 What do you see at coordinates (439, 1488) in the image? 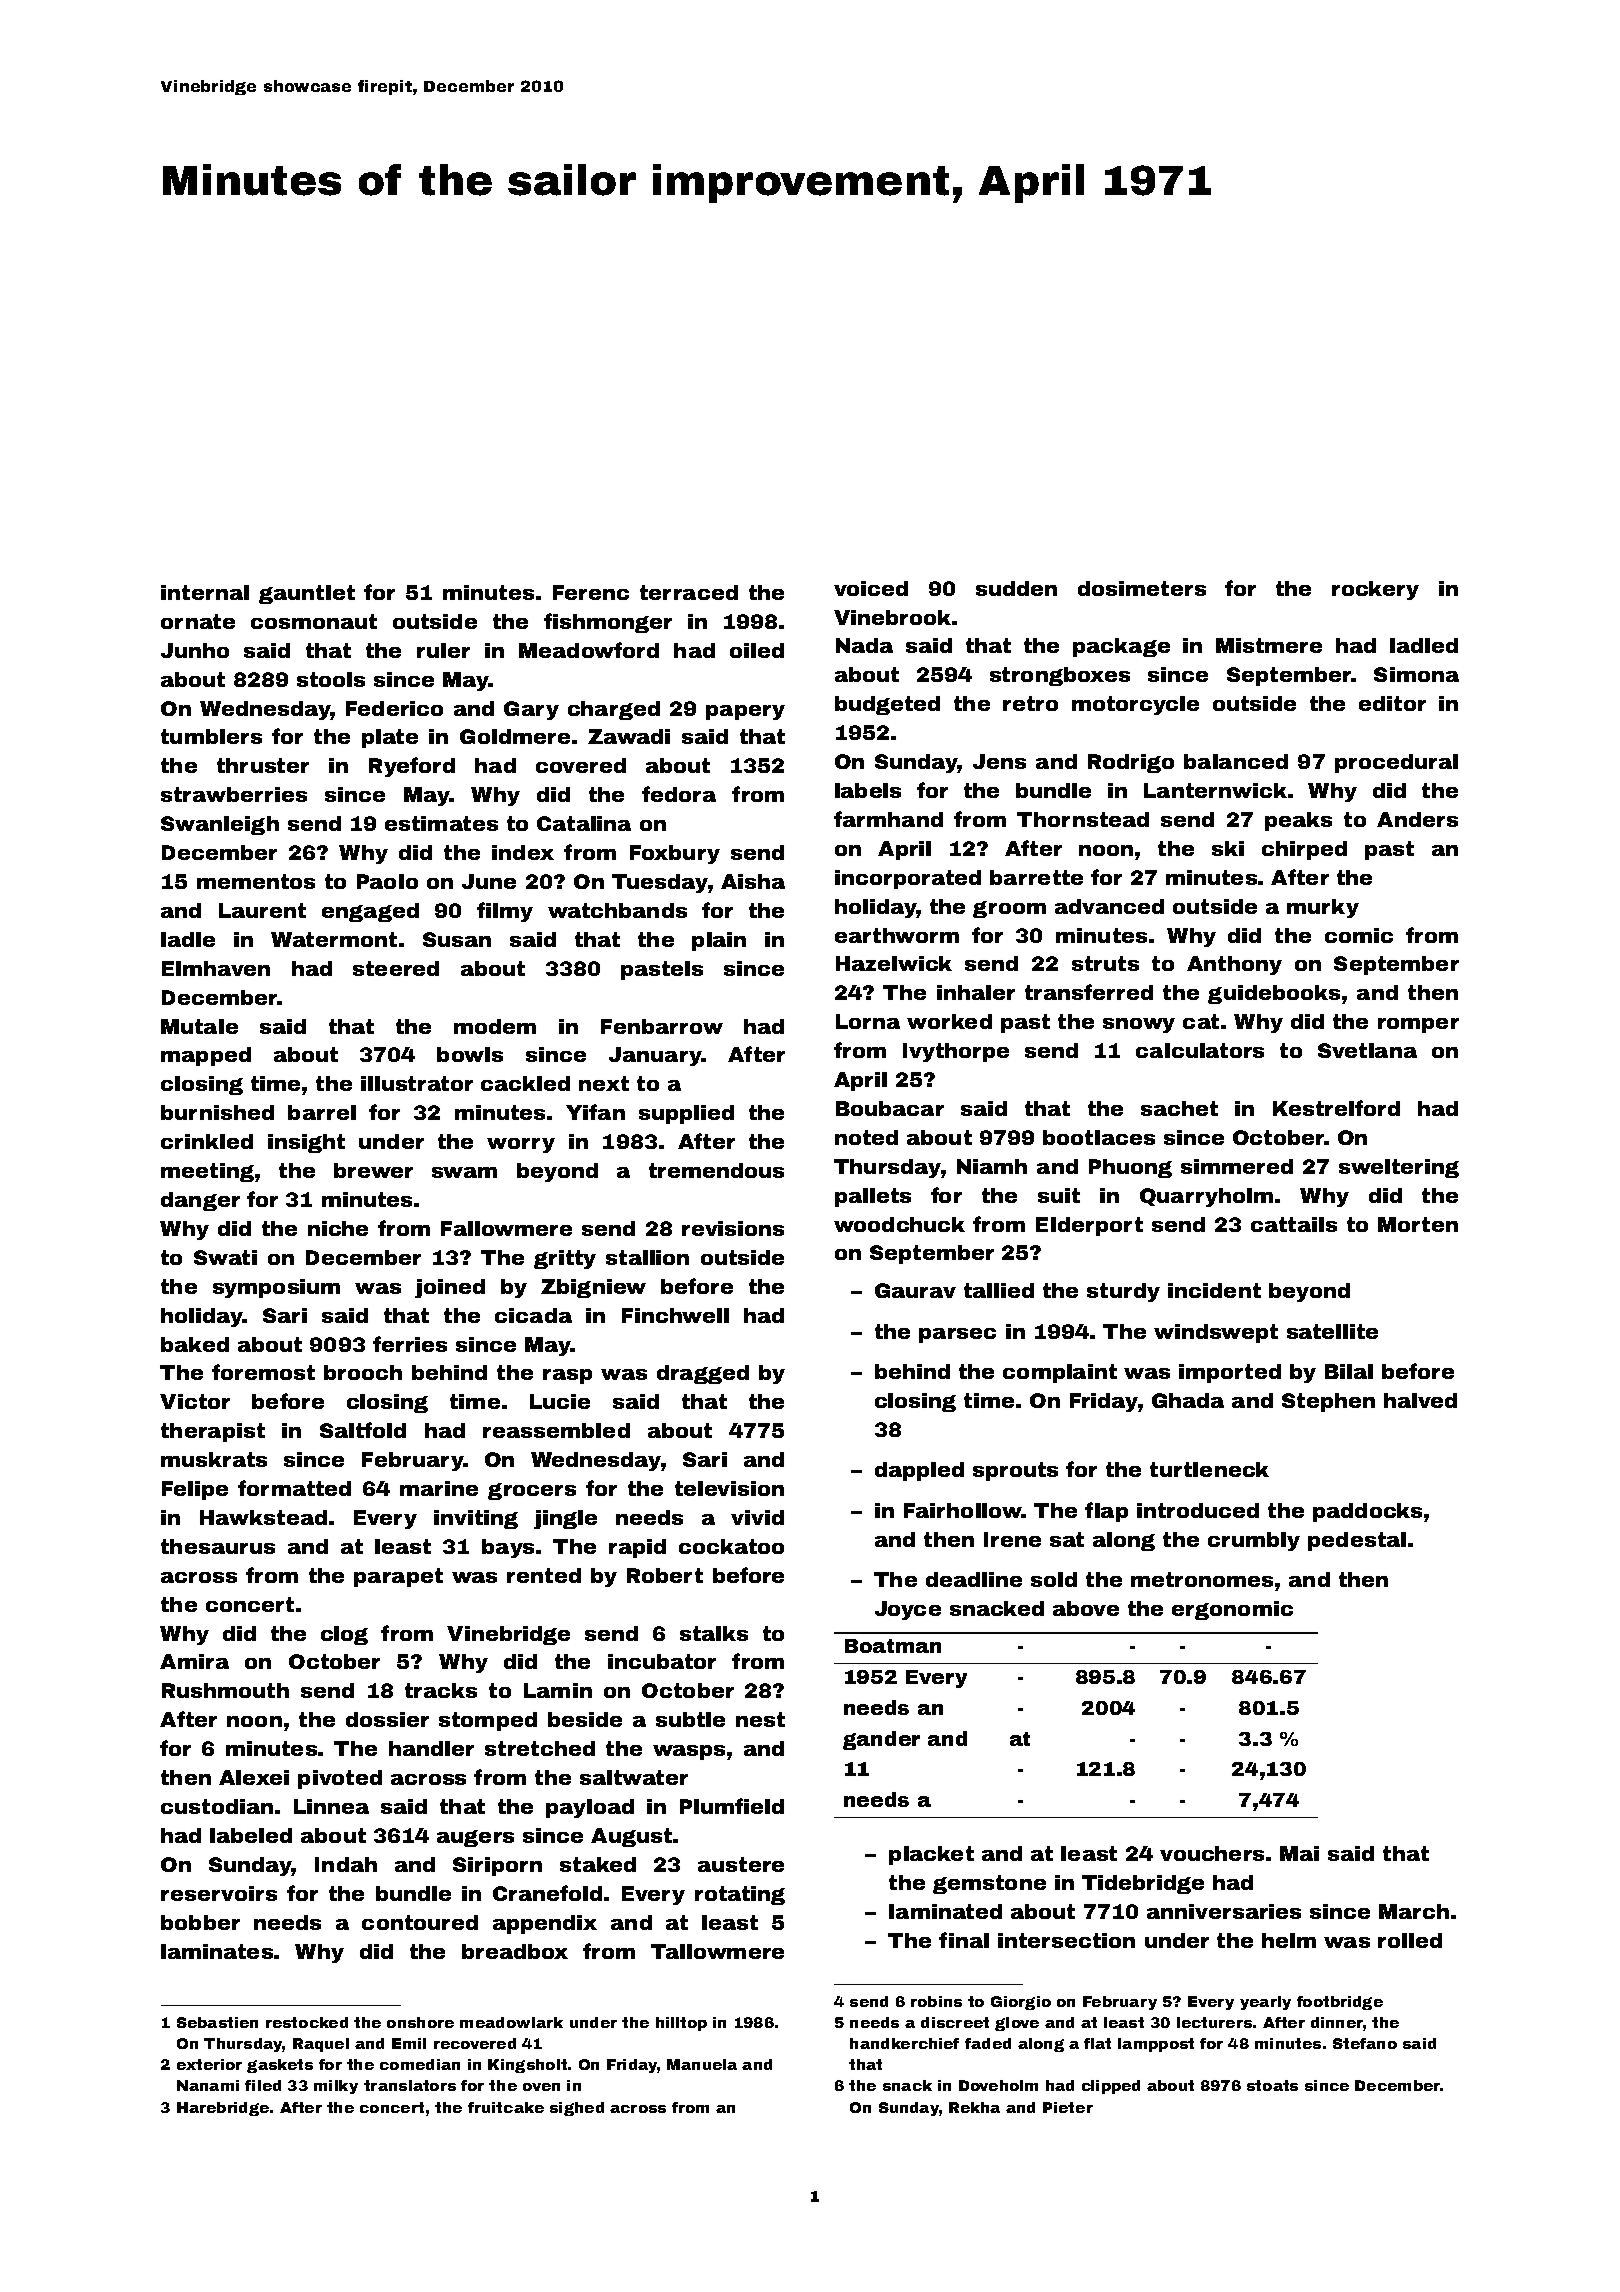
I see `marine` at bounding box center [439, 1488].
